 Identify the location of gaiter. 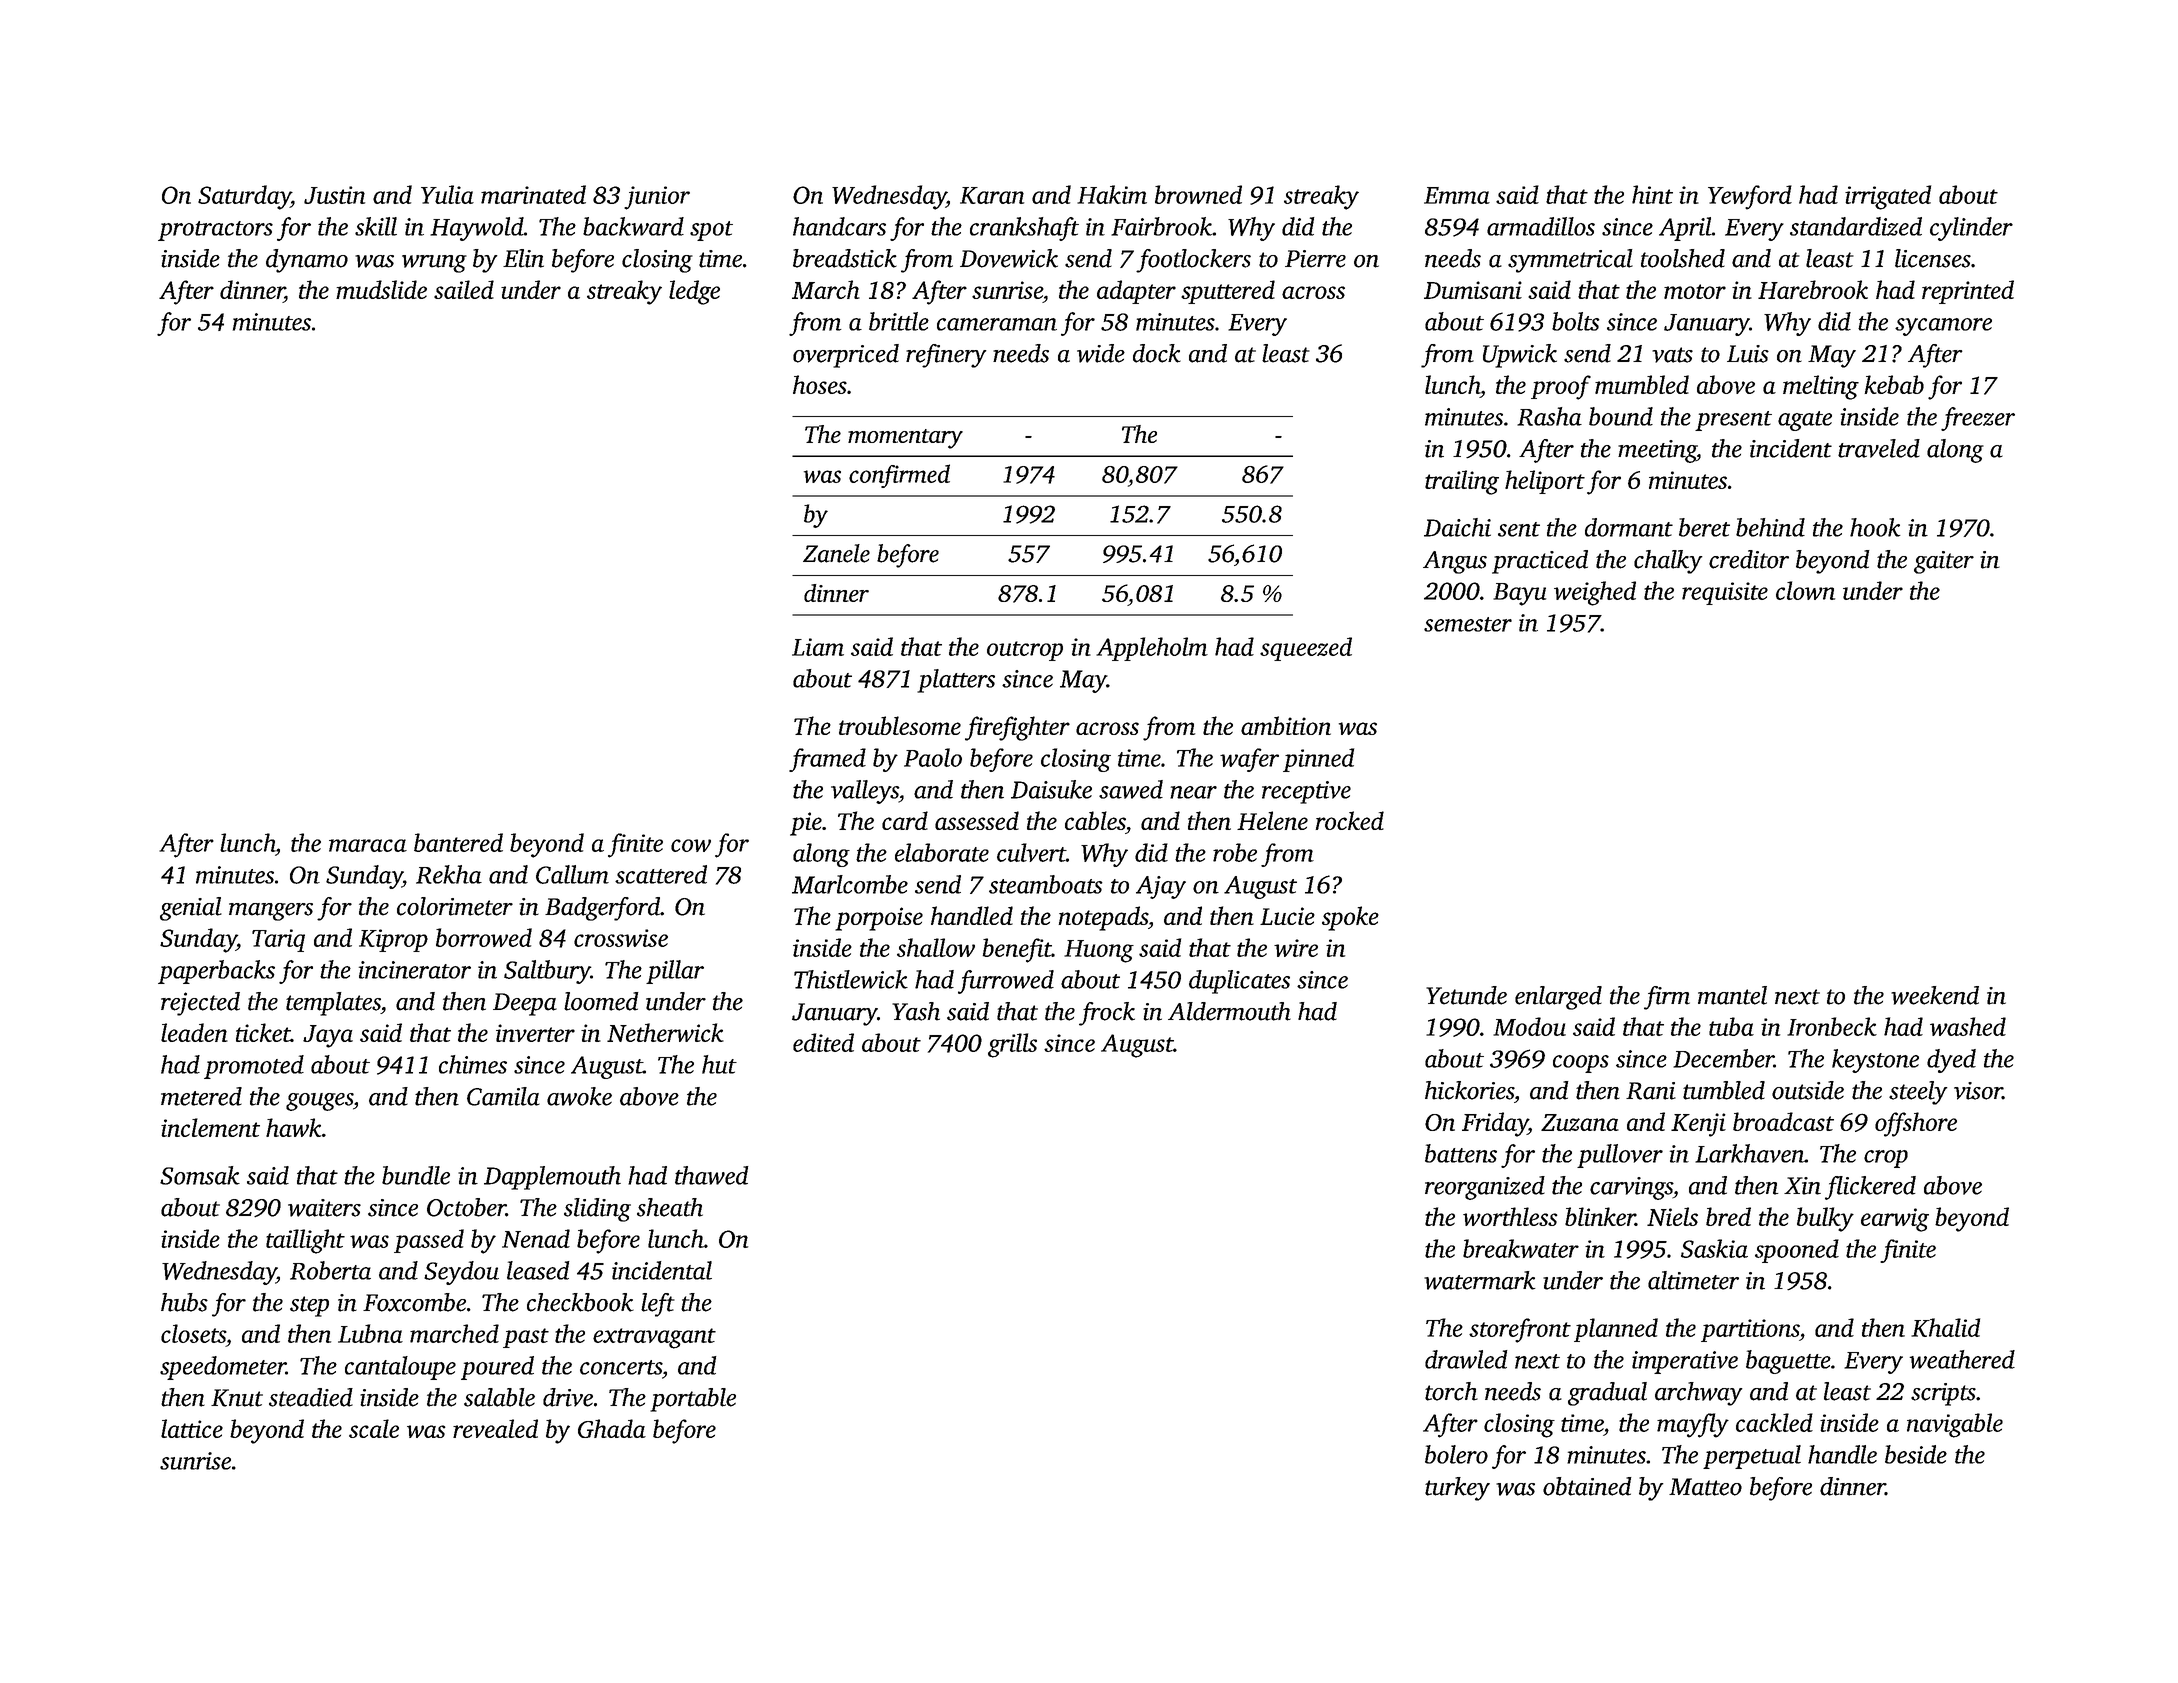
(1944, 562).
